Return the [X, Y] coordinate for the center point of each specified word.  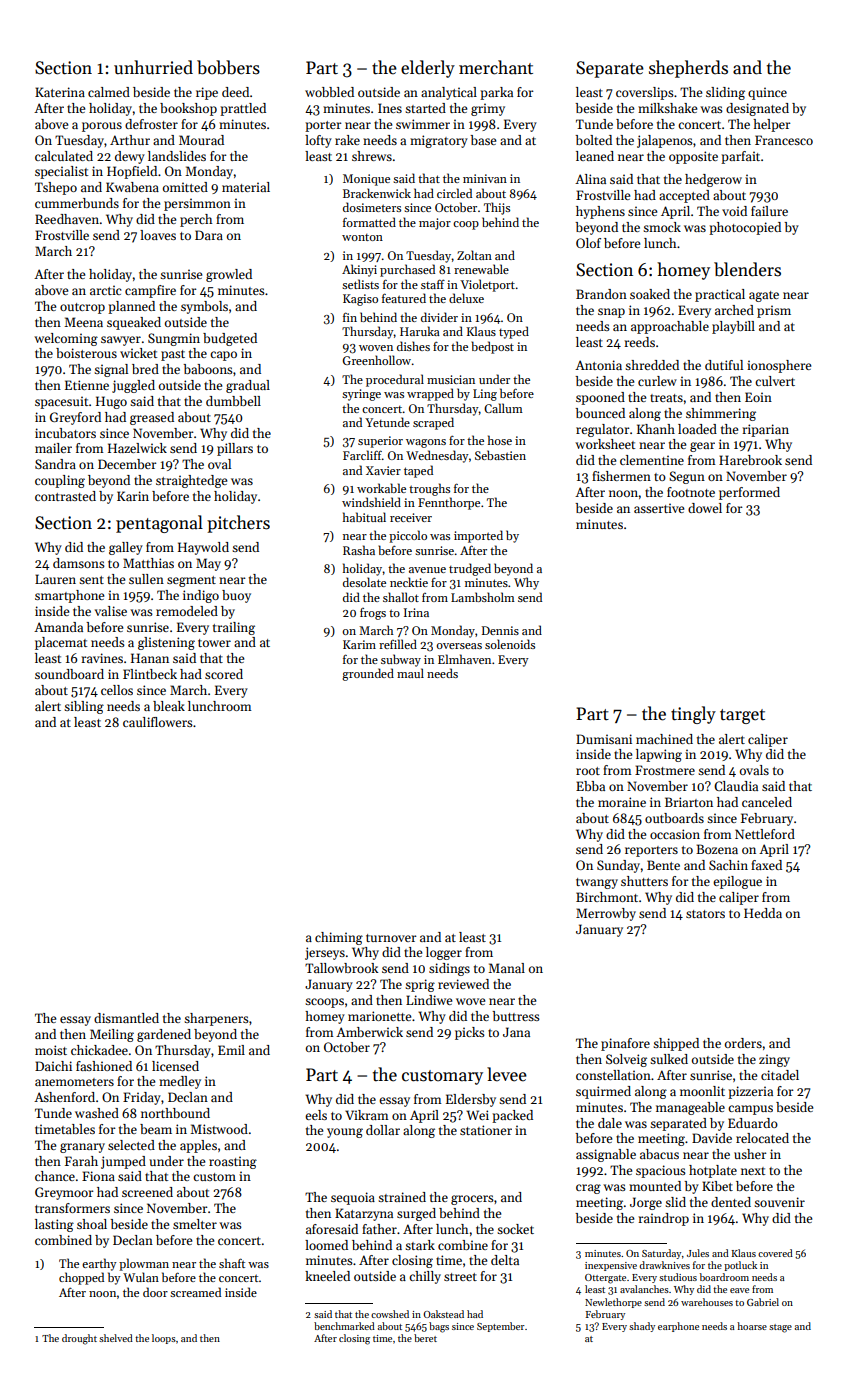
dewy [130, 157]
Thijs [497, 208]
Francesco [784, 140]
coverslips [645, 93]
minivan [485, 178]
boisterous [86, 353]
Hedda [763, 913]
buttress [516, 1016]
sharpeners [216, 1019]
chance [55, 1176]
